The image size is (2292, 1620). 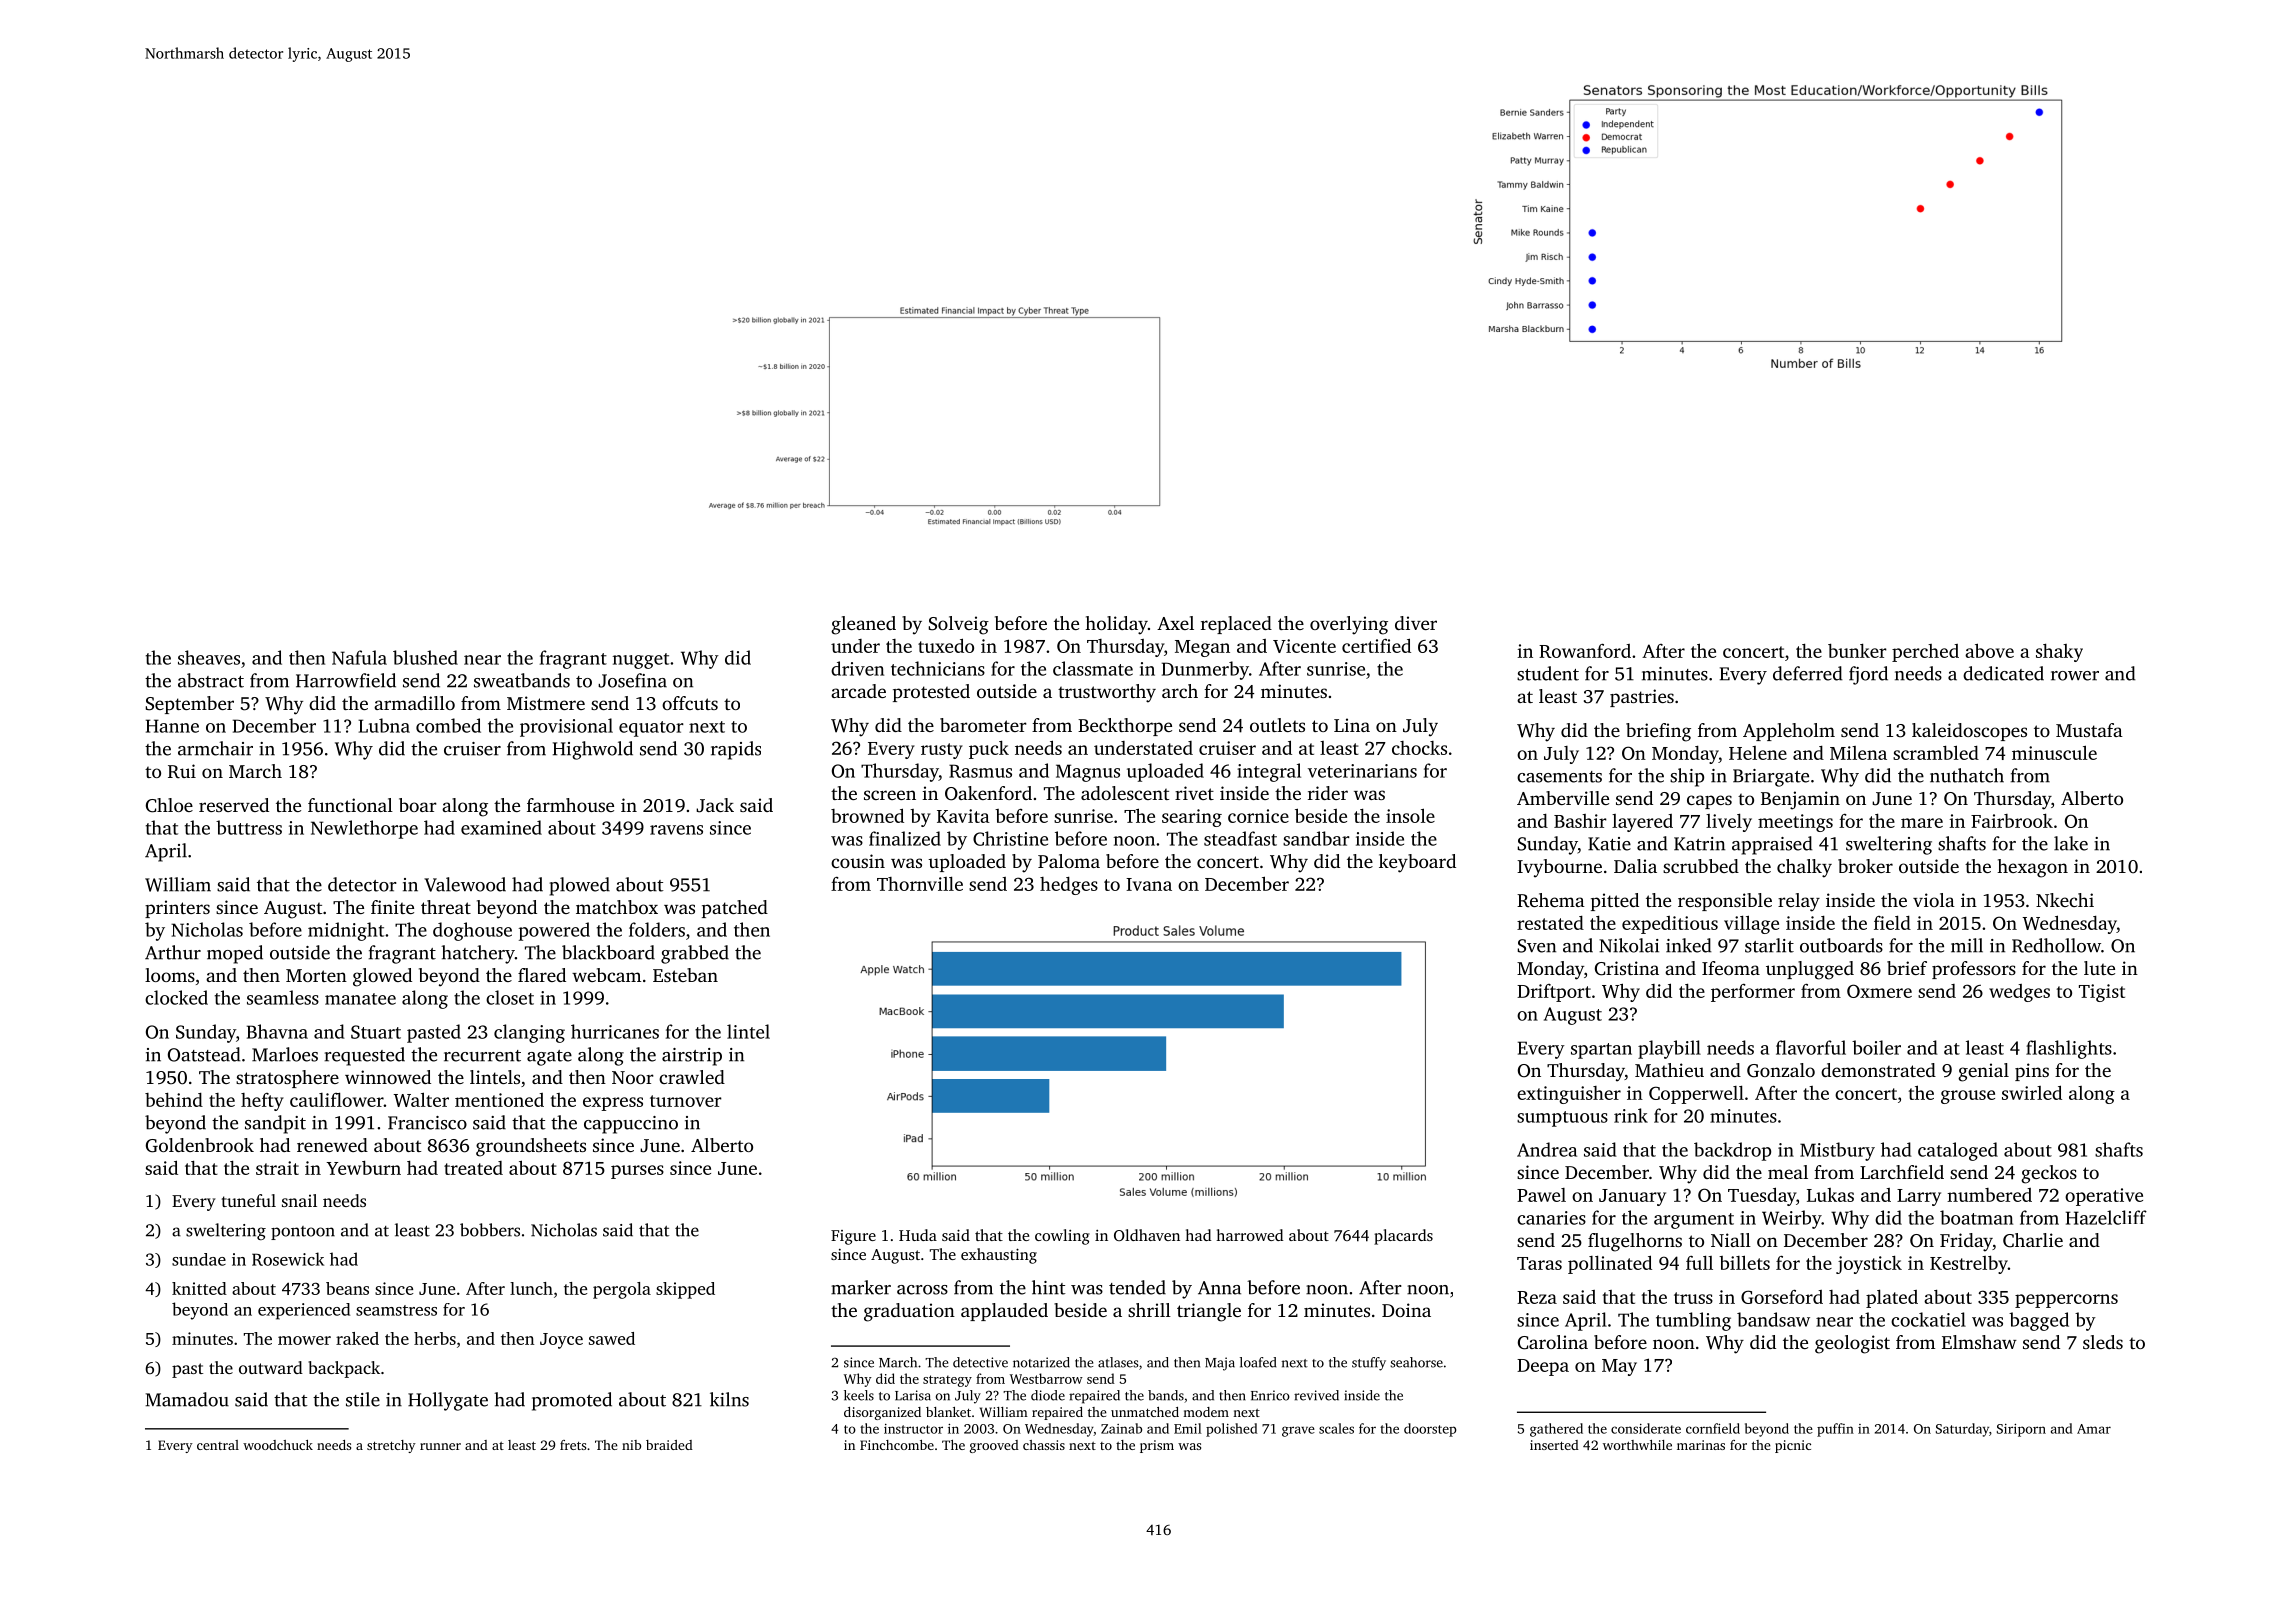 I want to click on abstract, so click(x=211, y=680).
